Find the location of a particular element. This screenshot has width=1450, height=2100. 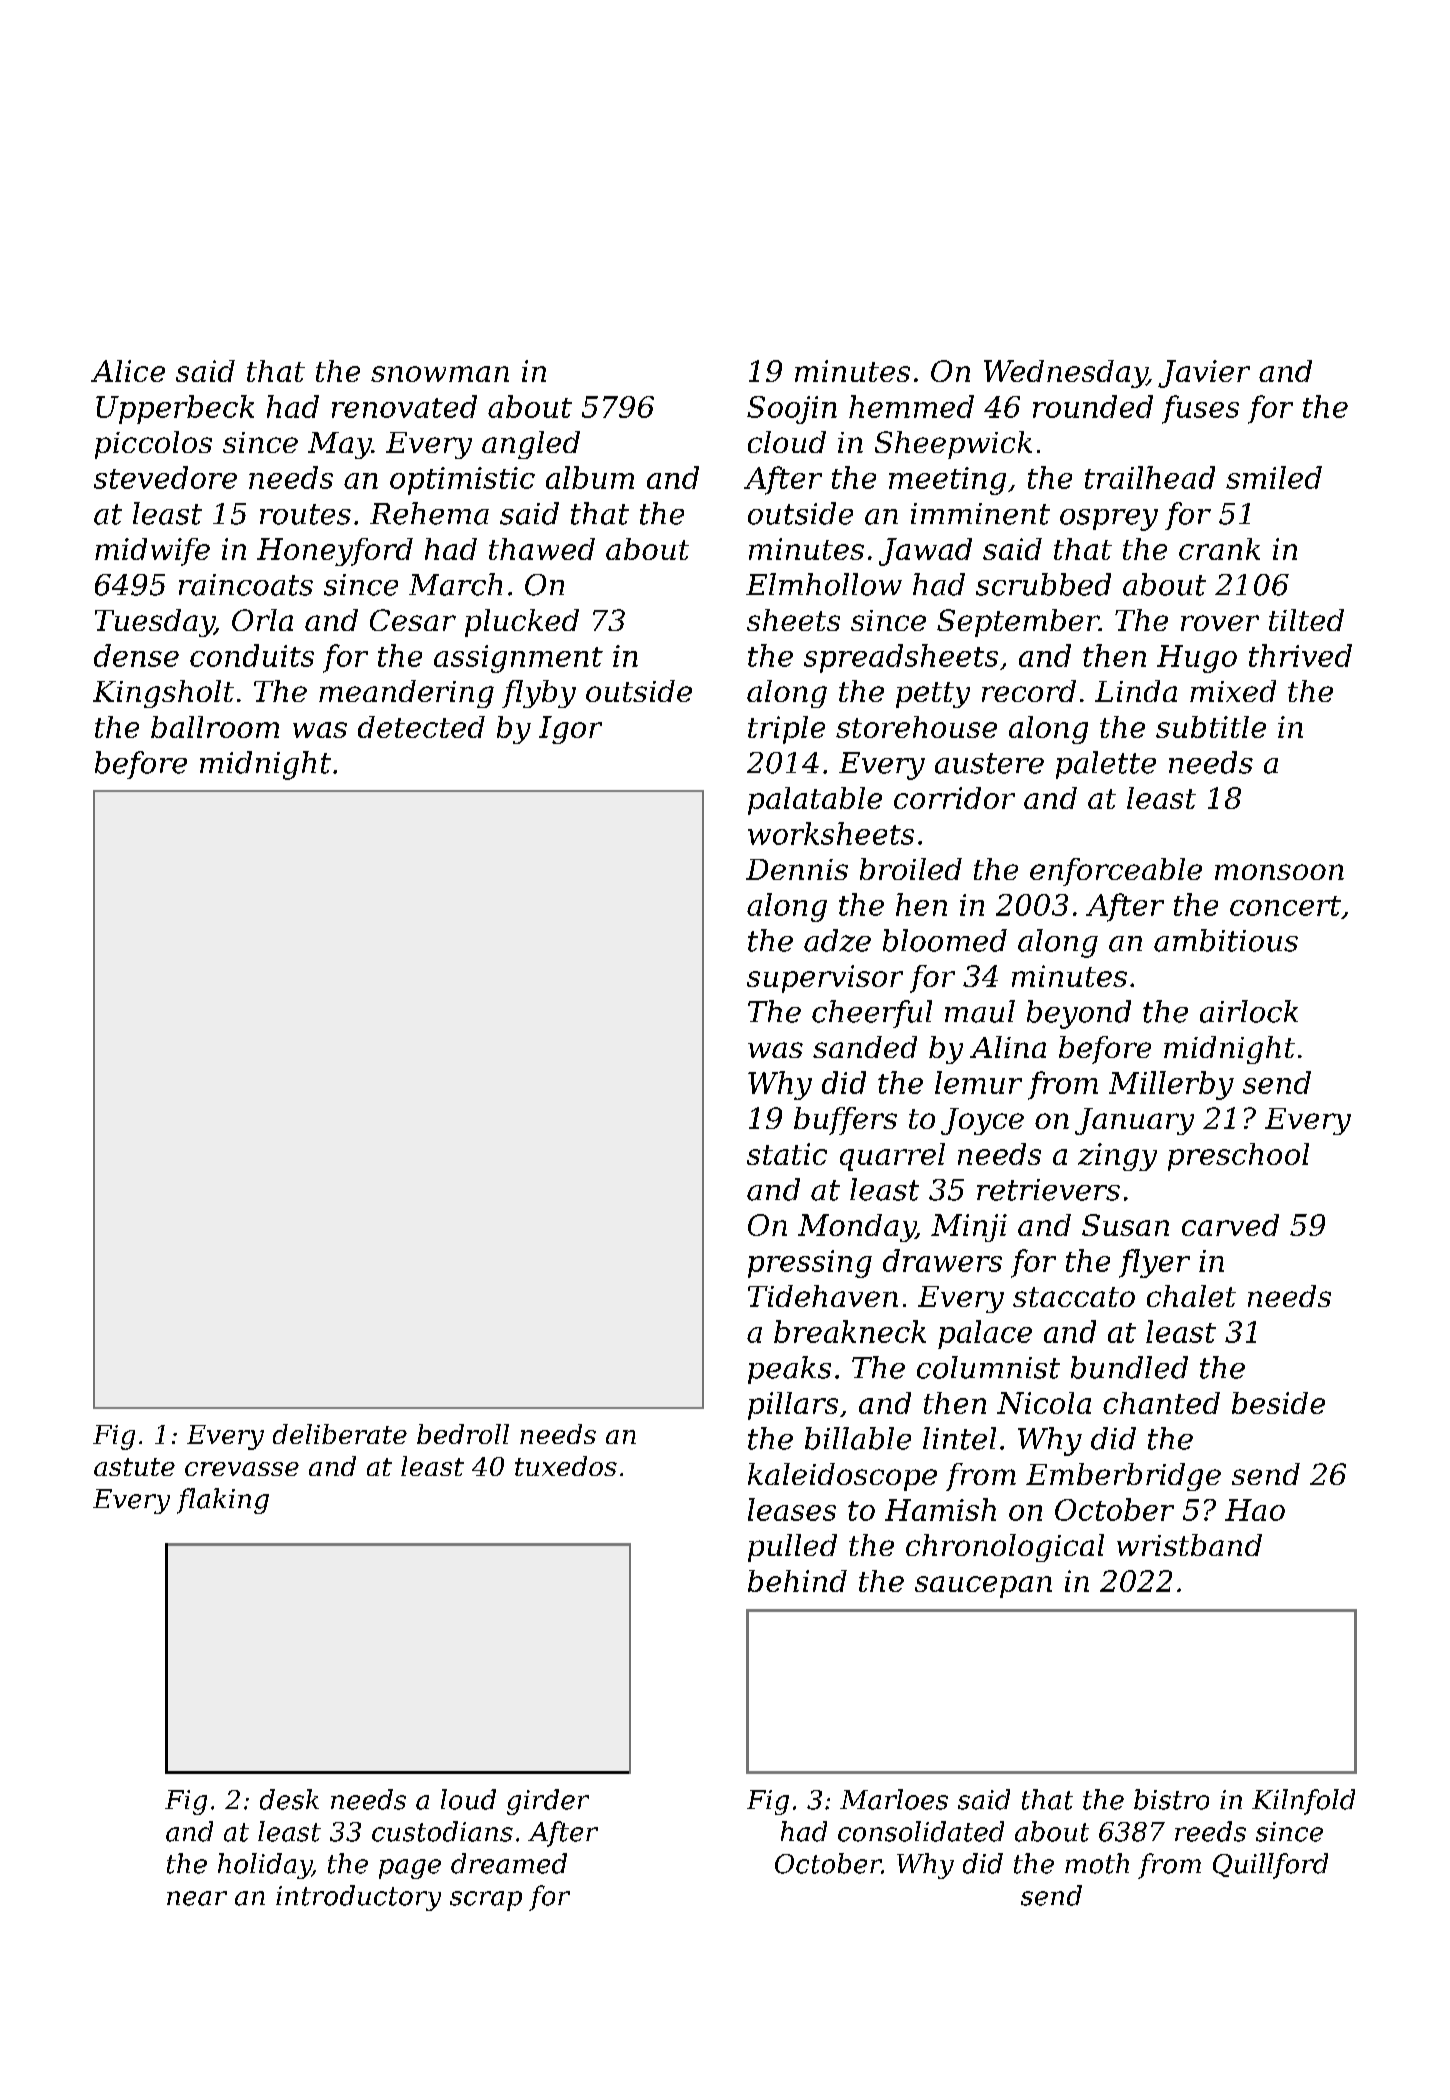

scrap is located at coordinates (486, 1901).
